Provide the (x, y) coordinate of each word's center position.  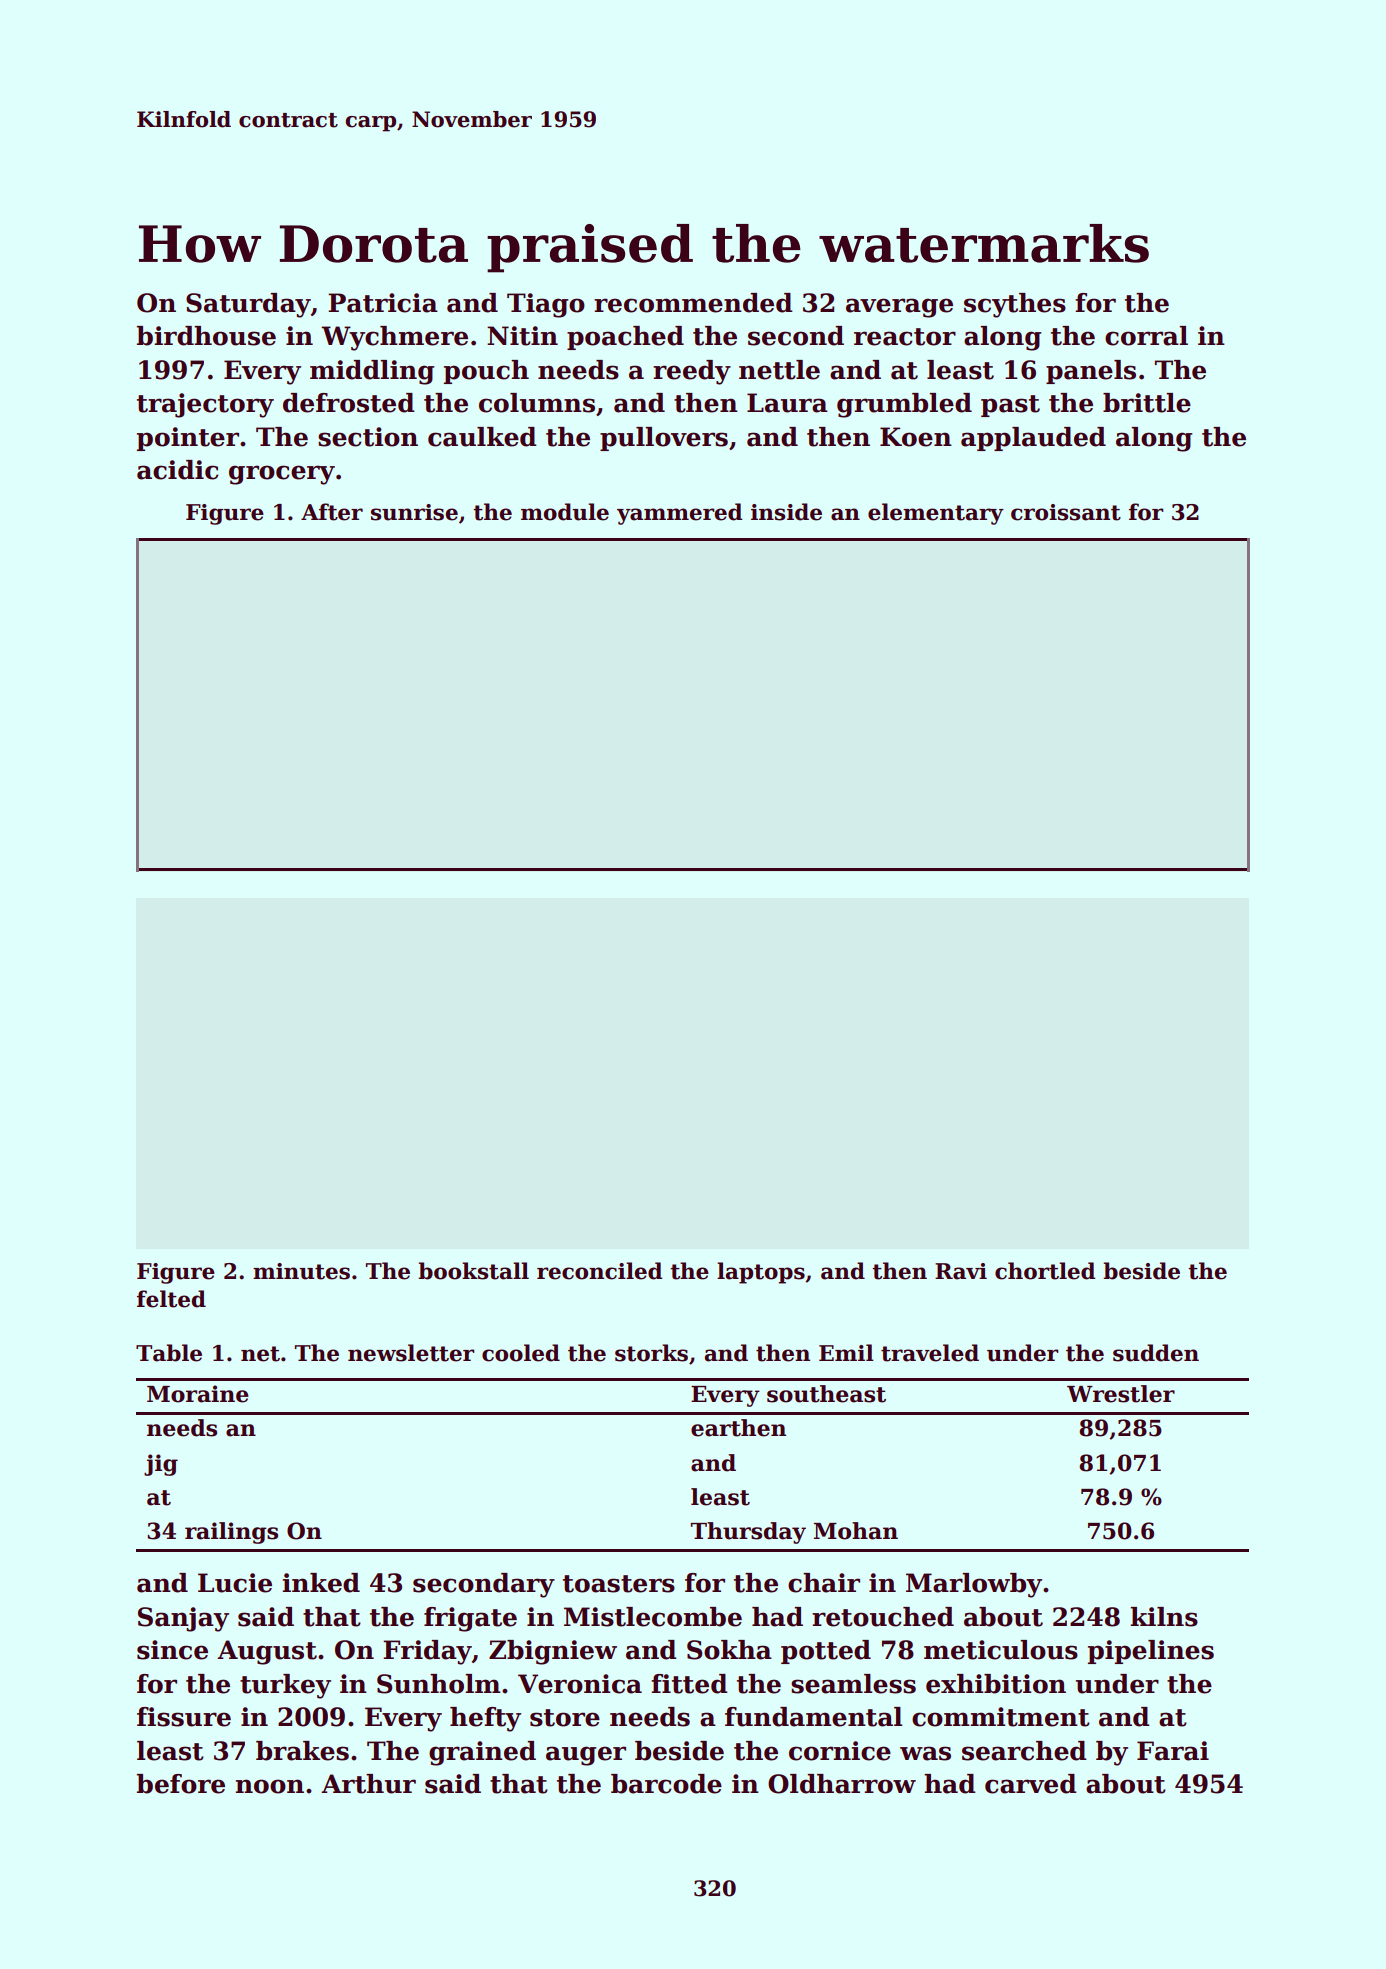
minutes (301, 1271)
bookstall (473, 1271)
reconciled (599, 1271)
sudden (1156, 1353)
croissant (1066, 512)
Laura (787, 403)
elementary (936, 514)
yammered (679, 514)
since (172, 1650)
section (368, 437)
